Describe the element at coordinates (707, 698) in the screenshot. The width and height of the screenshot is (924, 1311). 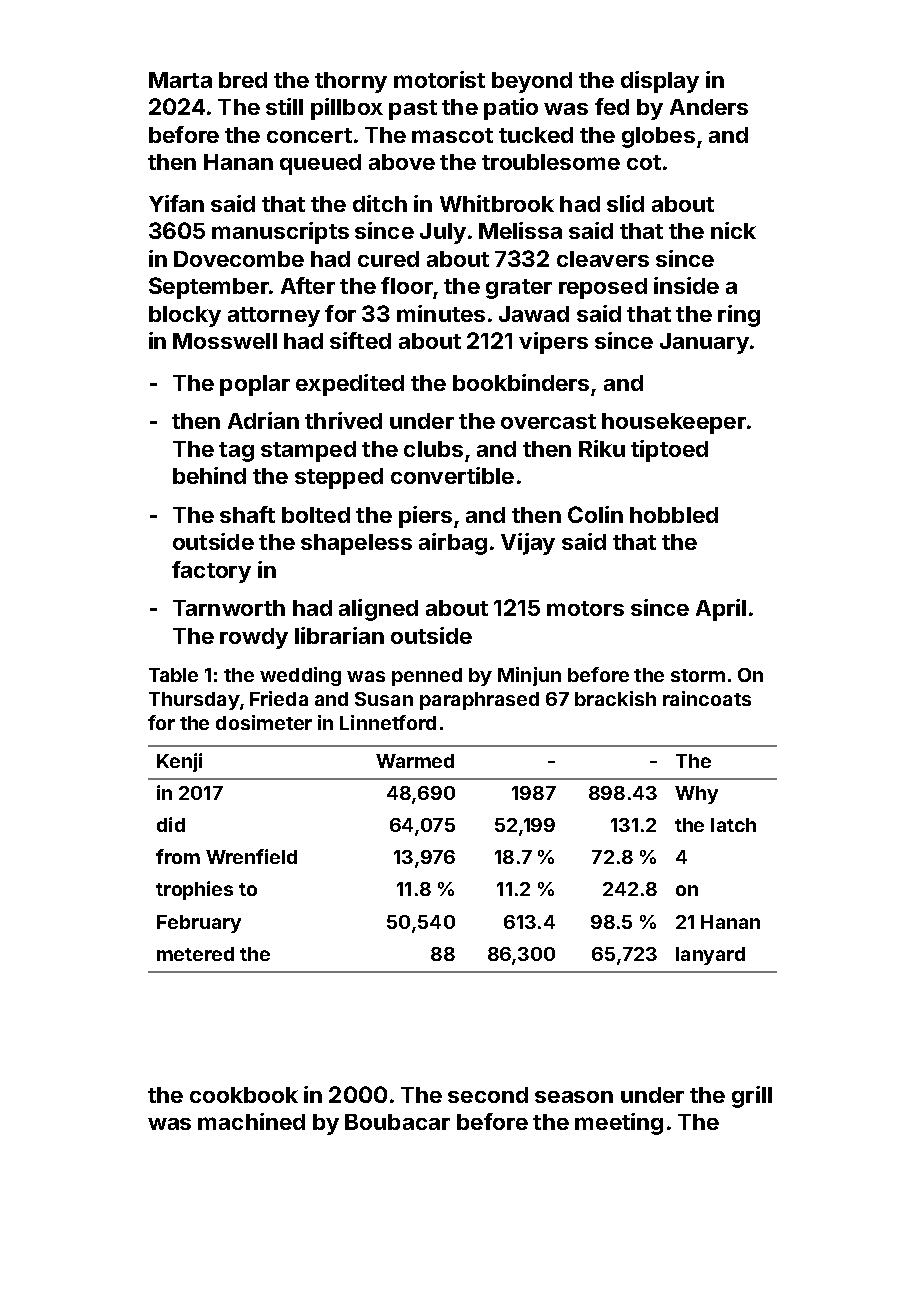
I see `raincoats` at that location.
